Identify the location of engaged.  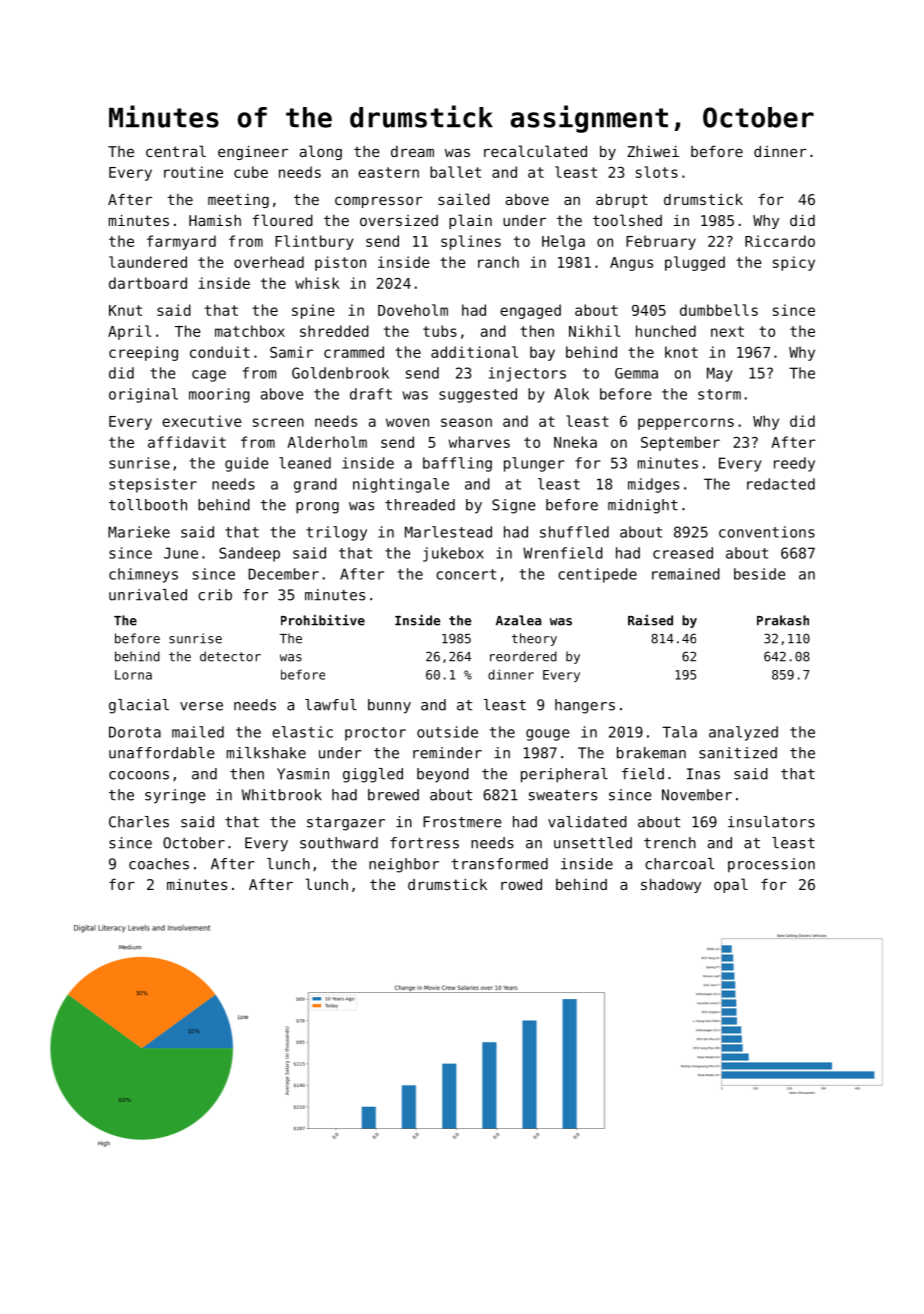
(530, 311).
